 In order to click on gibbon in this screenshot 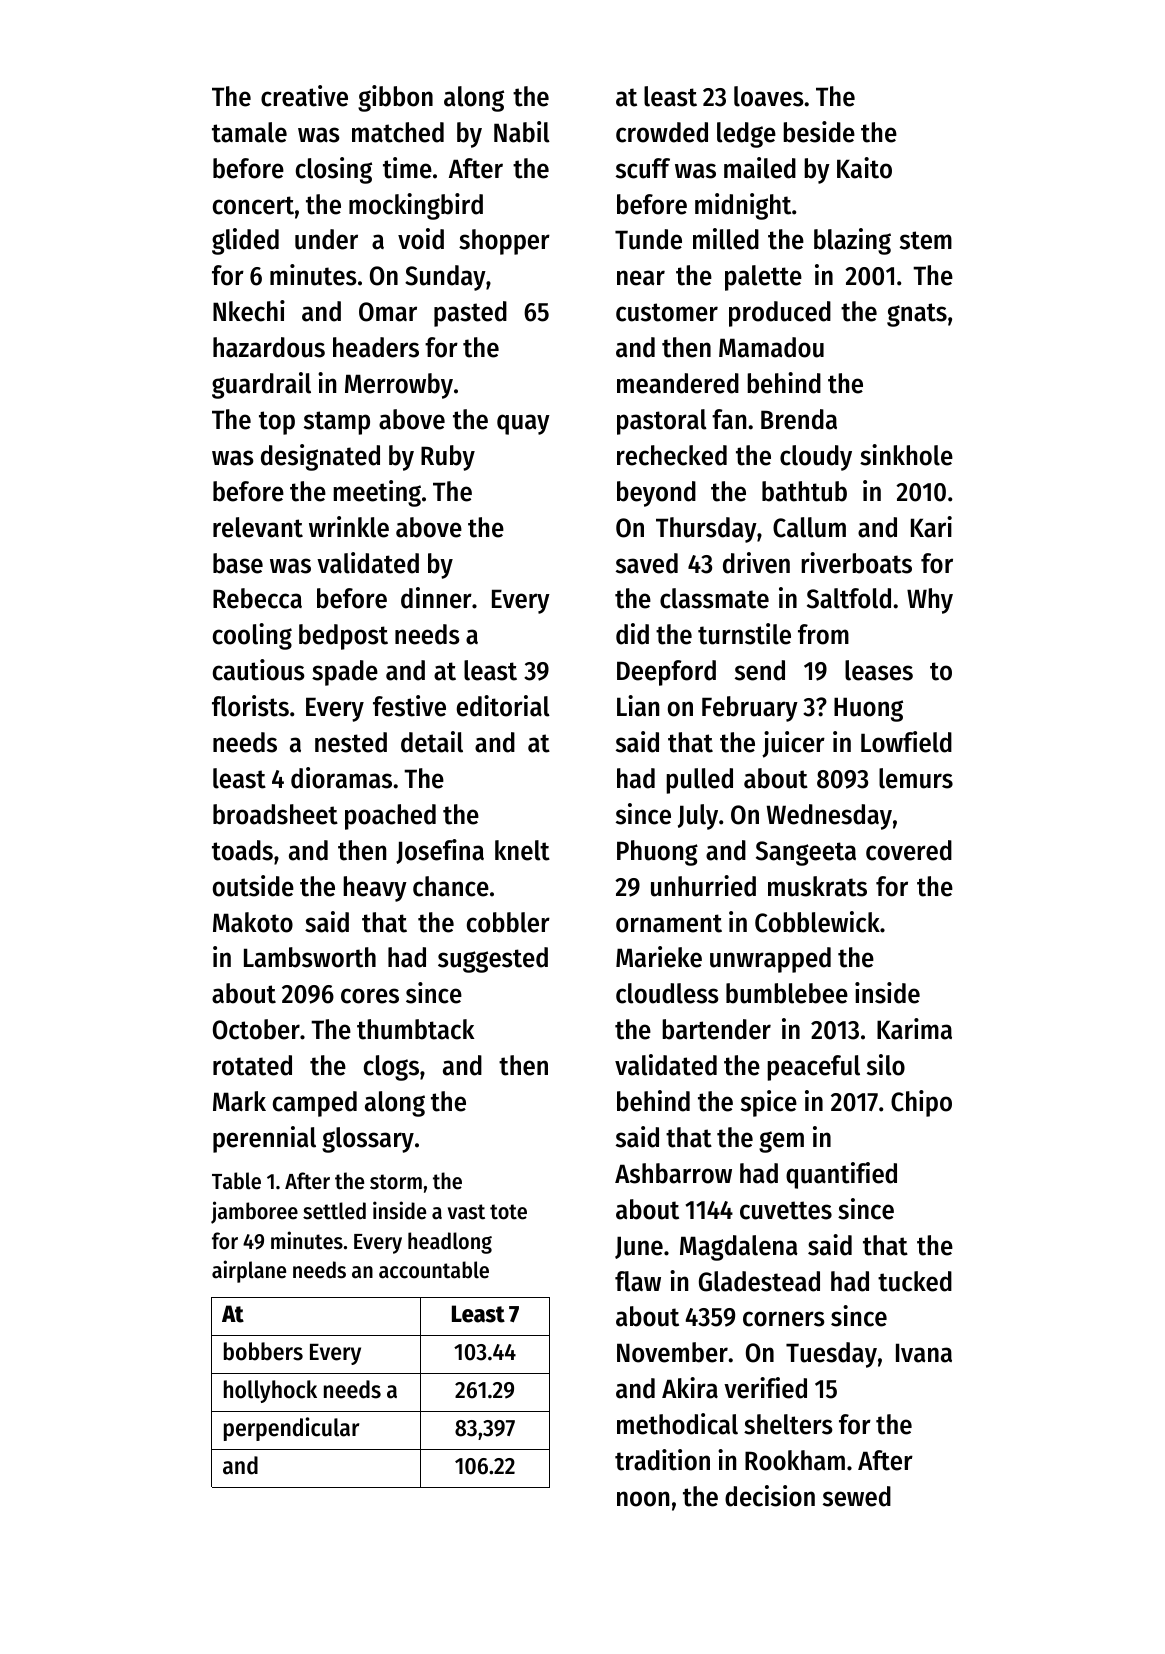, I will do `click(395, 98)`.
